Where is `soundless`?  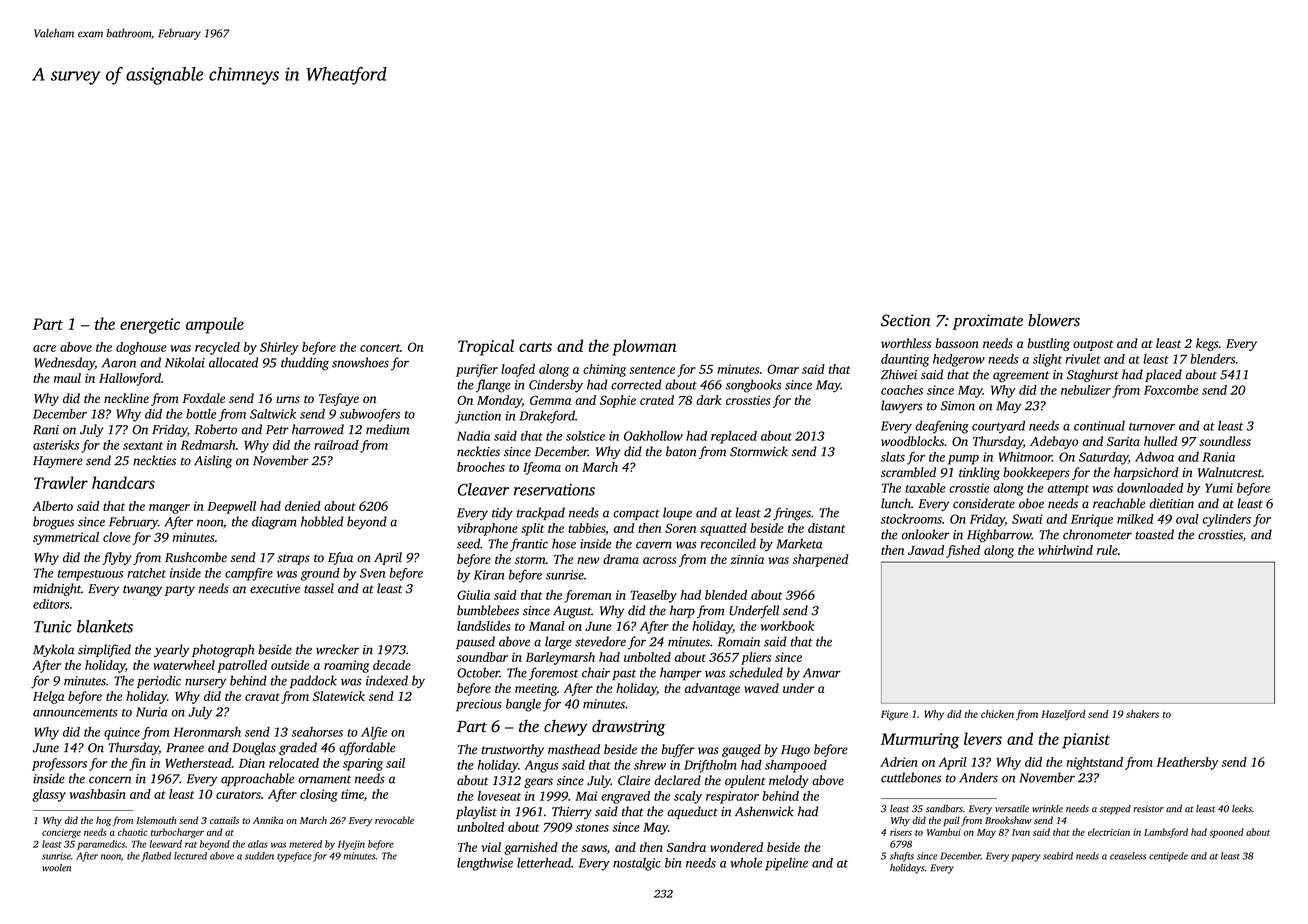
soundless is located at coordinates (1225, 441).
